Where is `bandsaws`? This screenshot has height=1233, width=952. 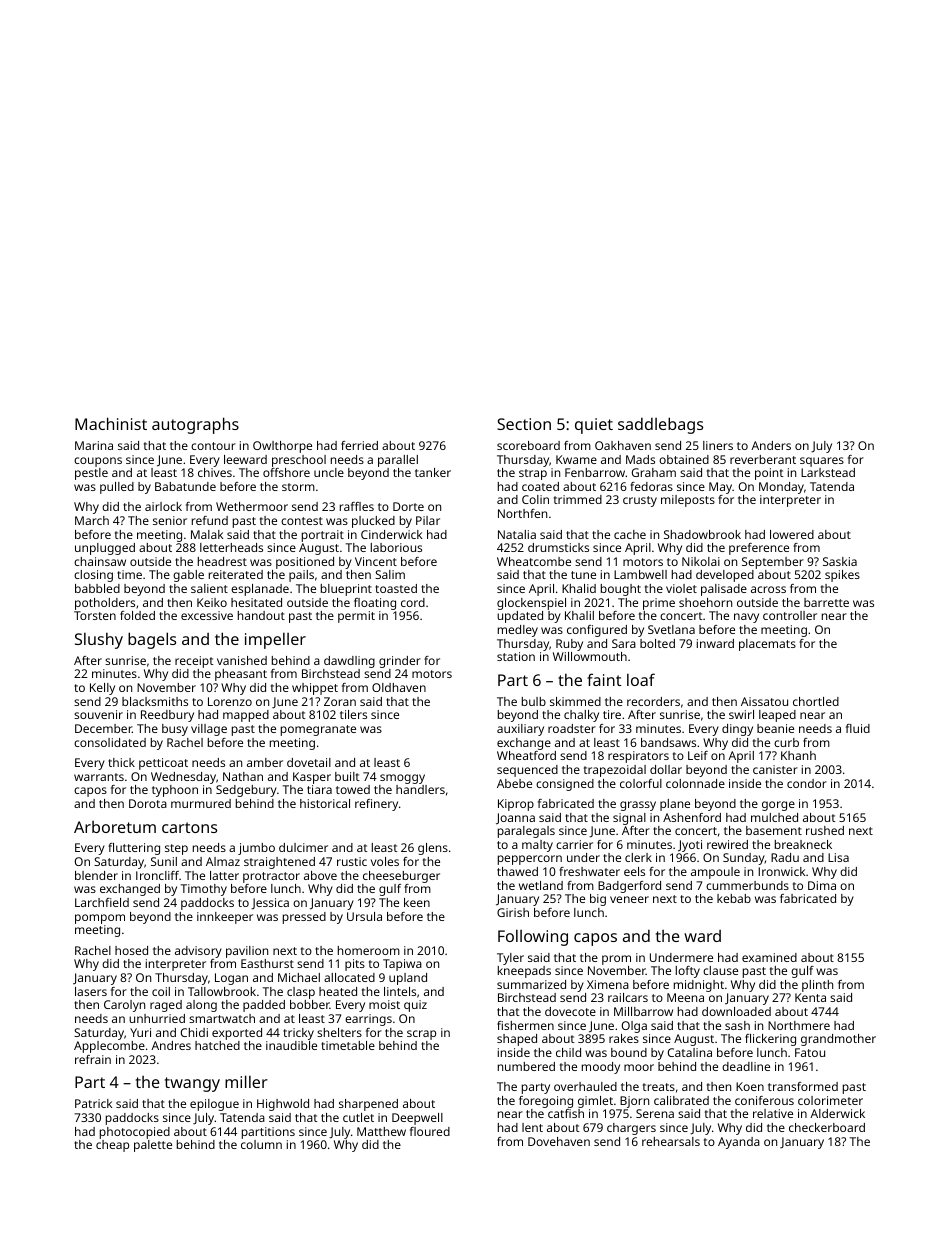 bandsaws is located at coordinates (668, 742).
